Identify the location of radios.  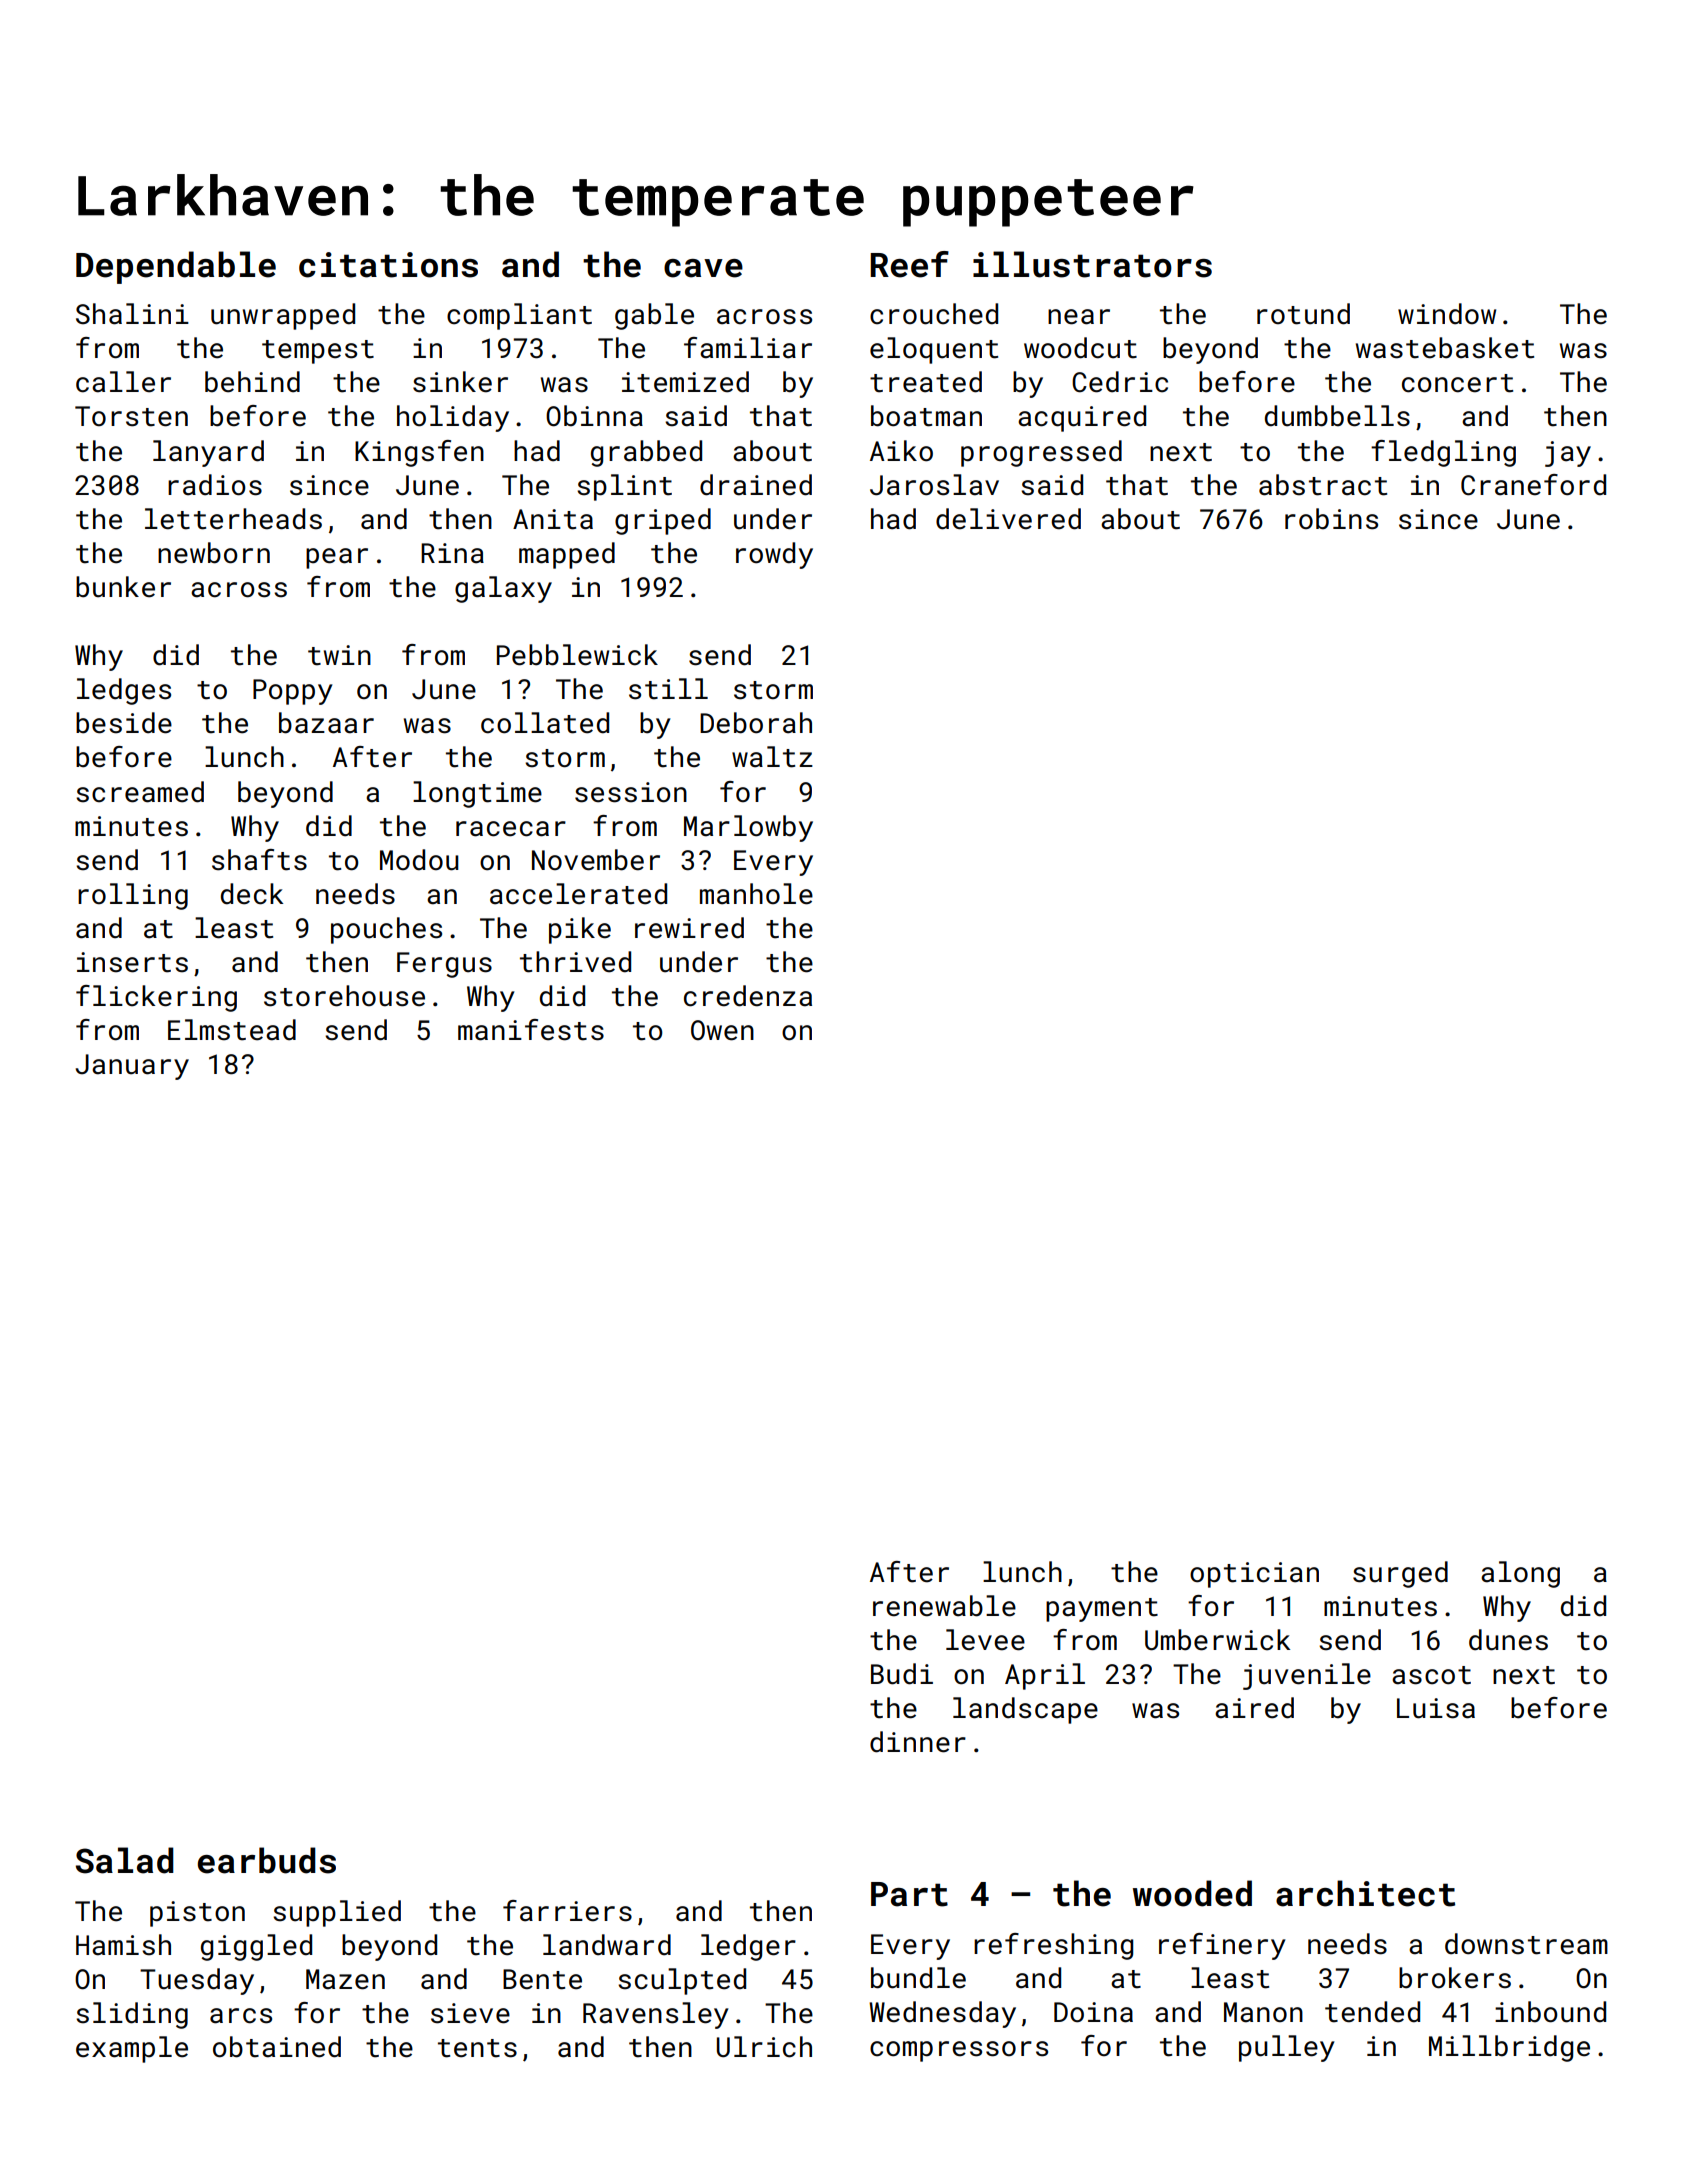
(215, 485).
